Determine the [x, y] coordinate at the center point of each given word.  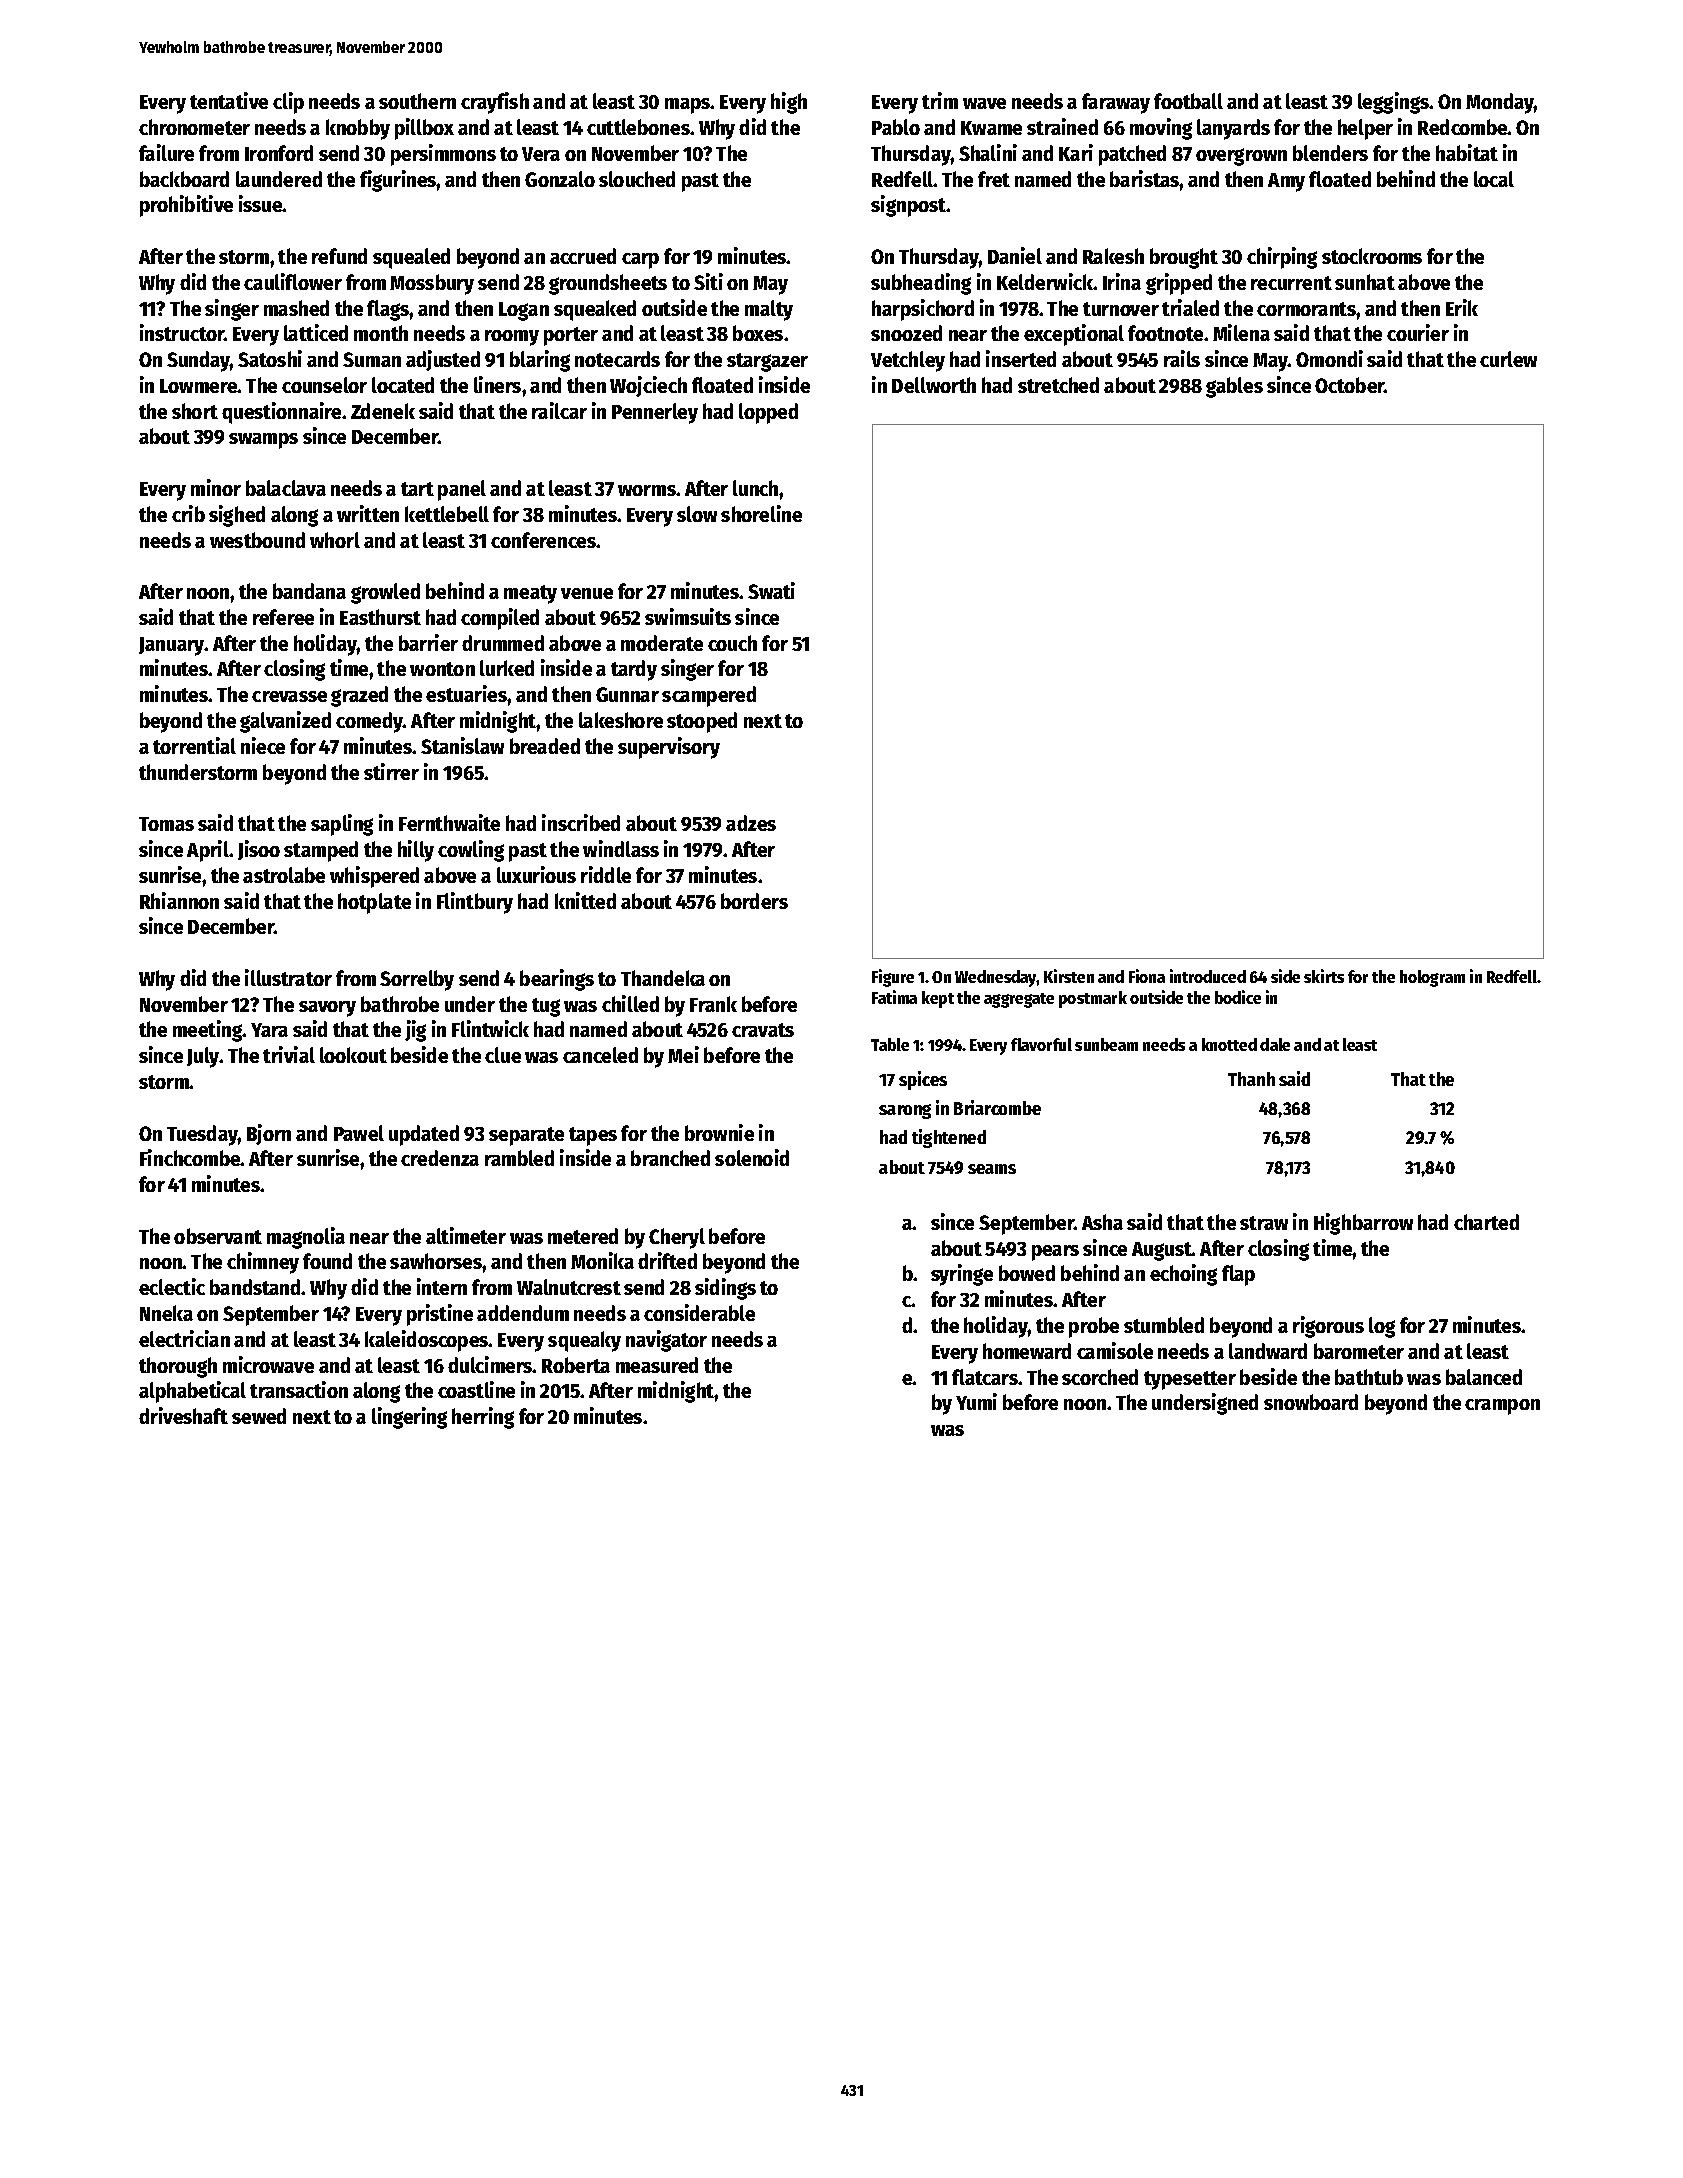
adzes [751, 823]
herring [483, 1418]
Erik [1462, 307]
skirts [1324, 976]
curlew [1508, 359]
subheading [921, 284]
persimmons [443, 155]
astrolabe [284, 875]
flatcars [985, 1377]
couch [732, 643]
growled [385, 593]
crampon [1502, 1407]
